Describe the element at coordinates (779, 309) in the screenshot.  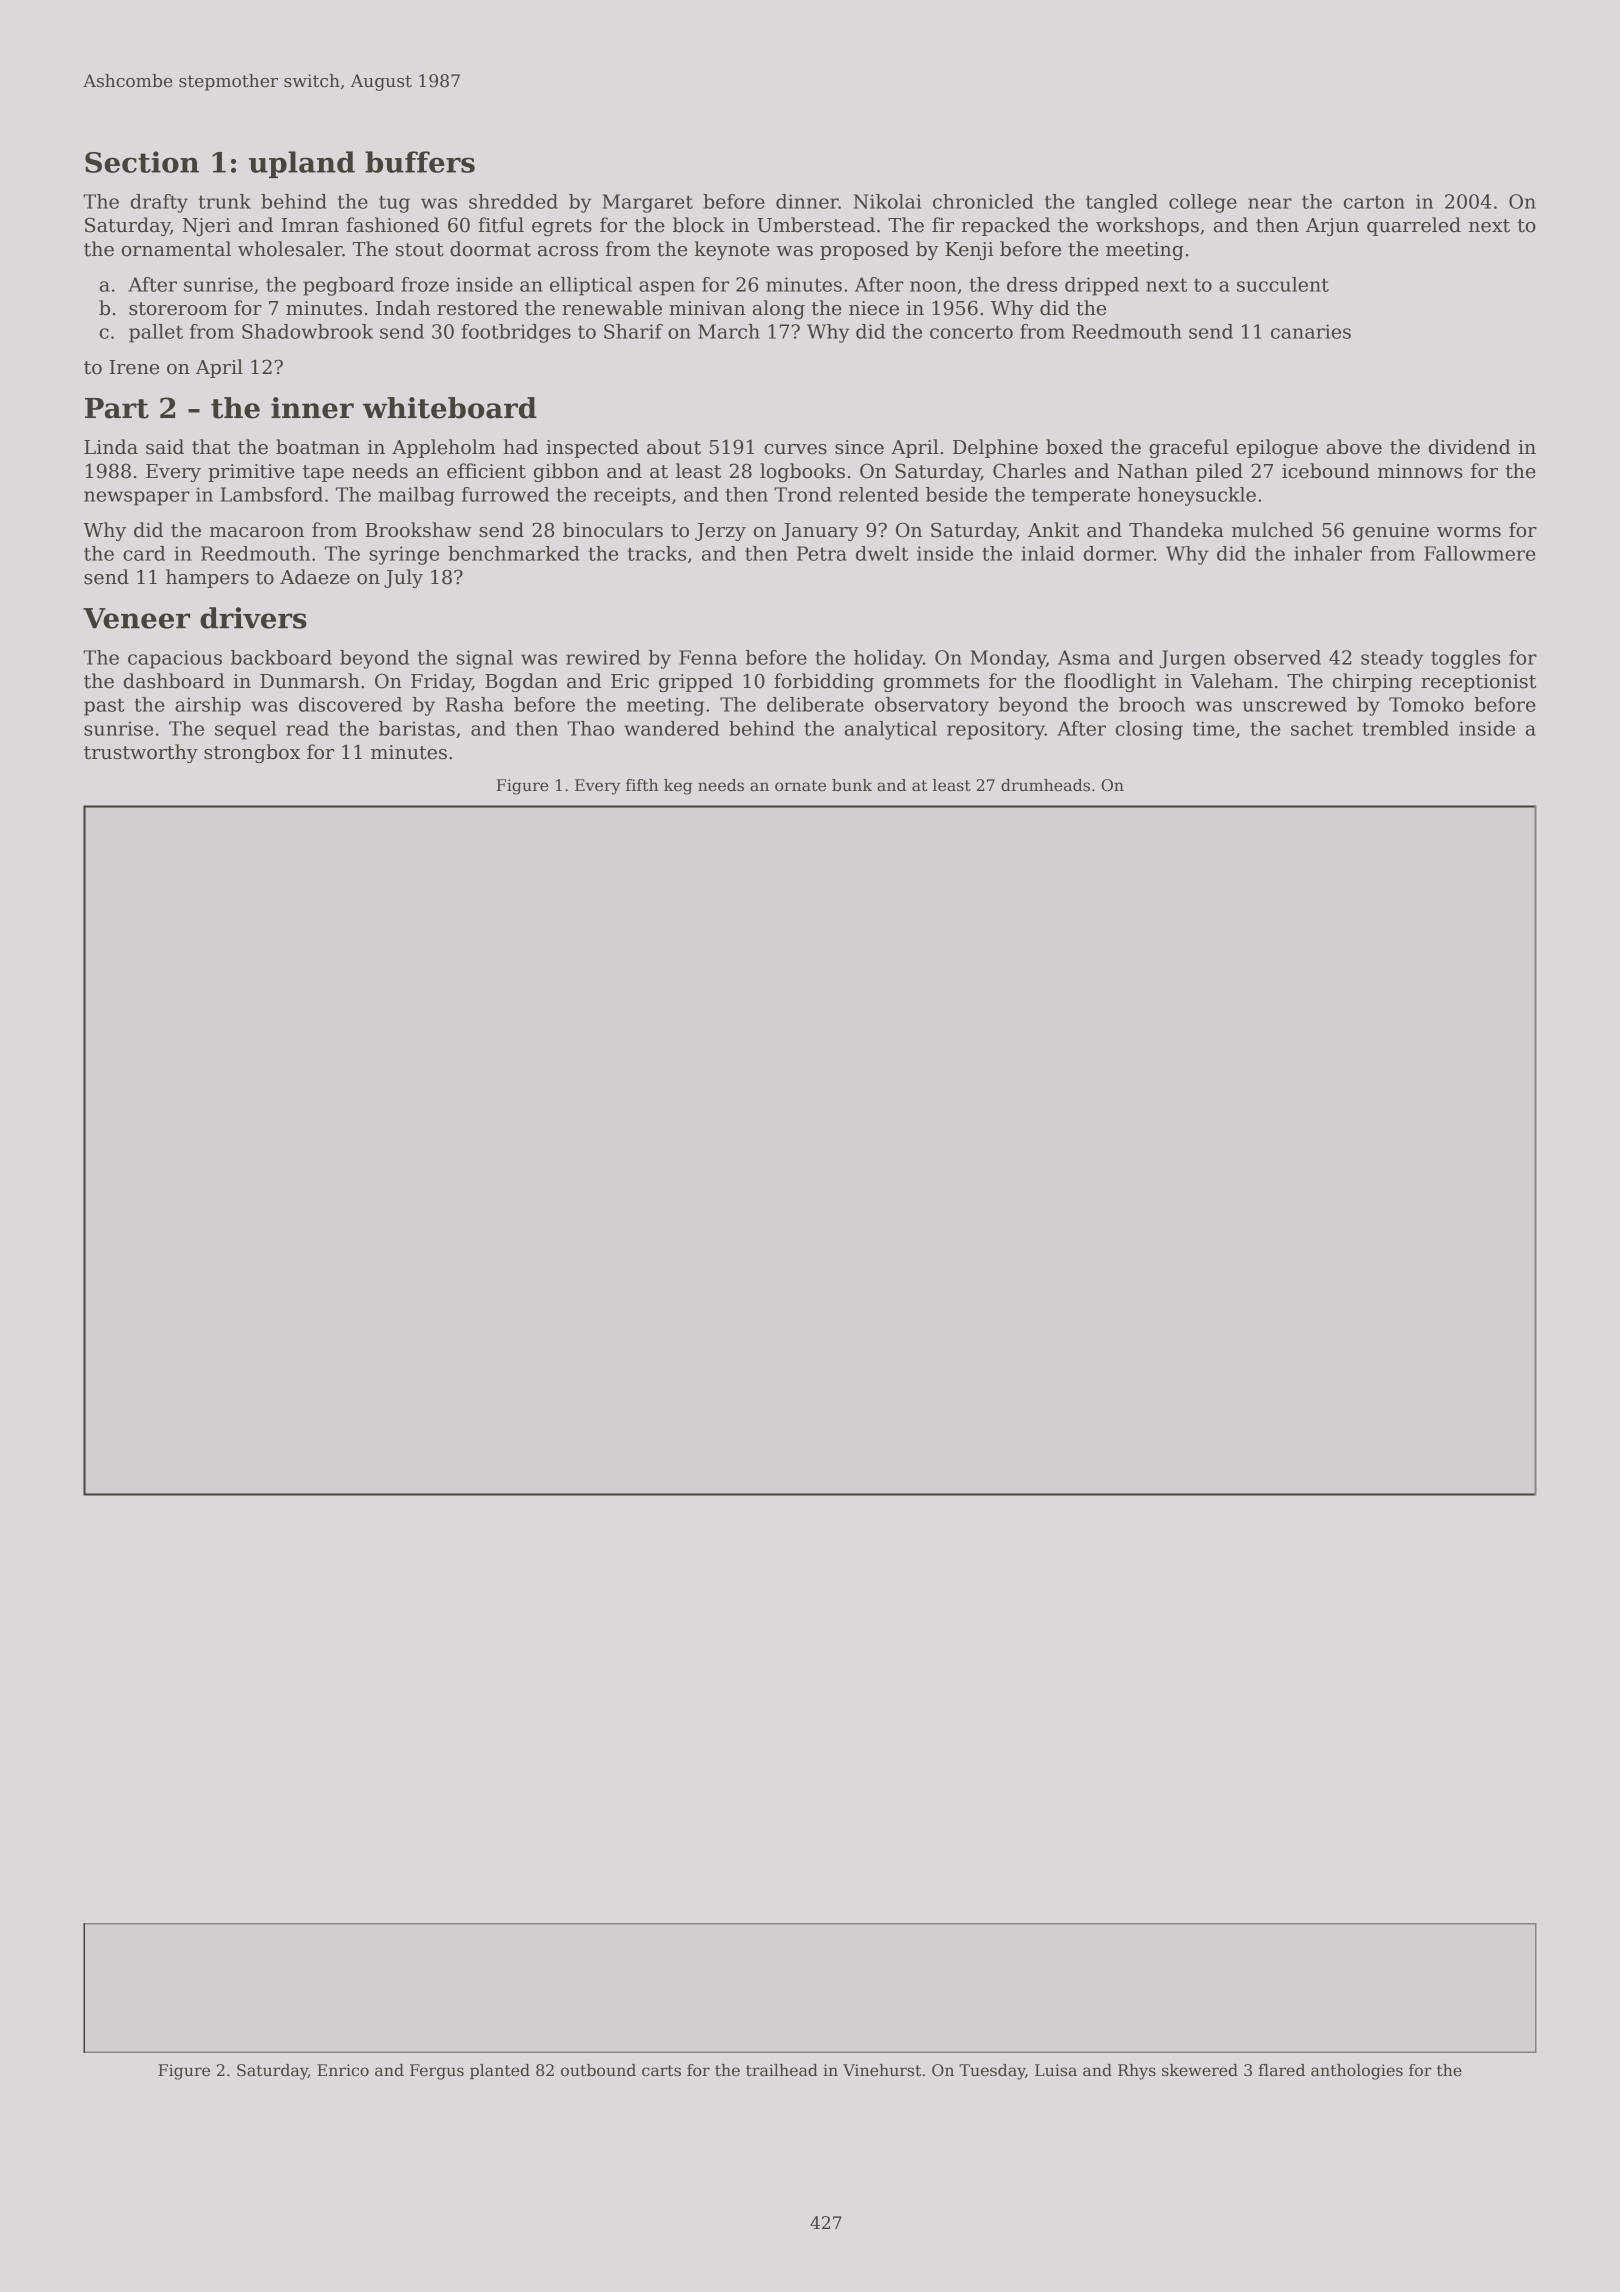
I see `along` at that location.
